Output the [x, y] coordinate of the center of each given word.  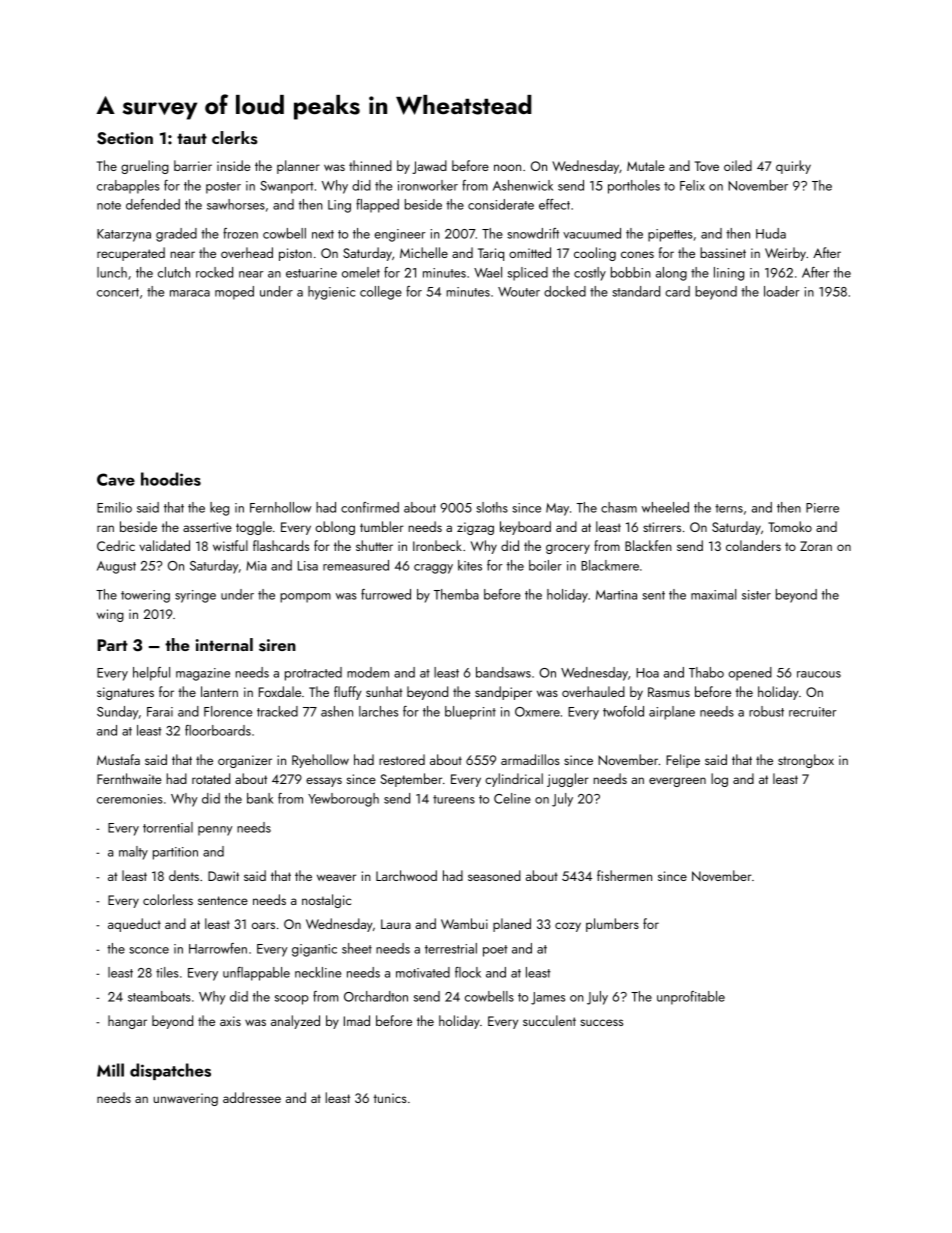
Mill [110, 1070]
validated [164, 545]
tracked [277, 711]
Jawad [429, 167]
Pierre [822, 508]
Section [125, 138]
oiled [738, 165]
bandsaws [503, 672]
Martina [616, 595]
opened [750, 674]
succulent [549, 1020]
